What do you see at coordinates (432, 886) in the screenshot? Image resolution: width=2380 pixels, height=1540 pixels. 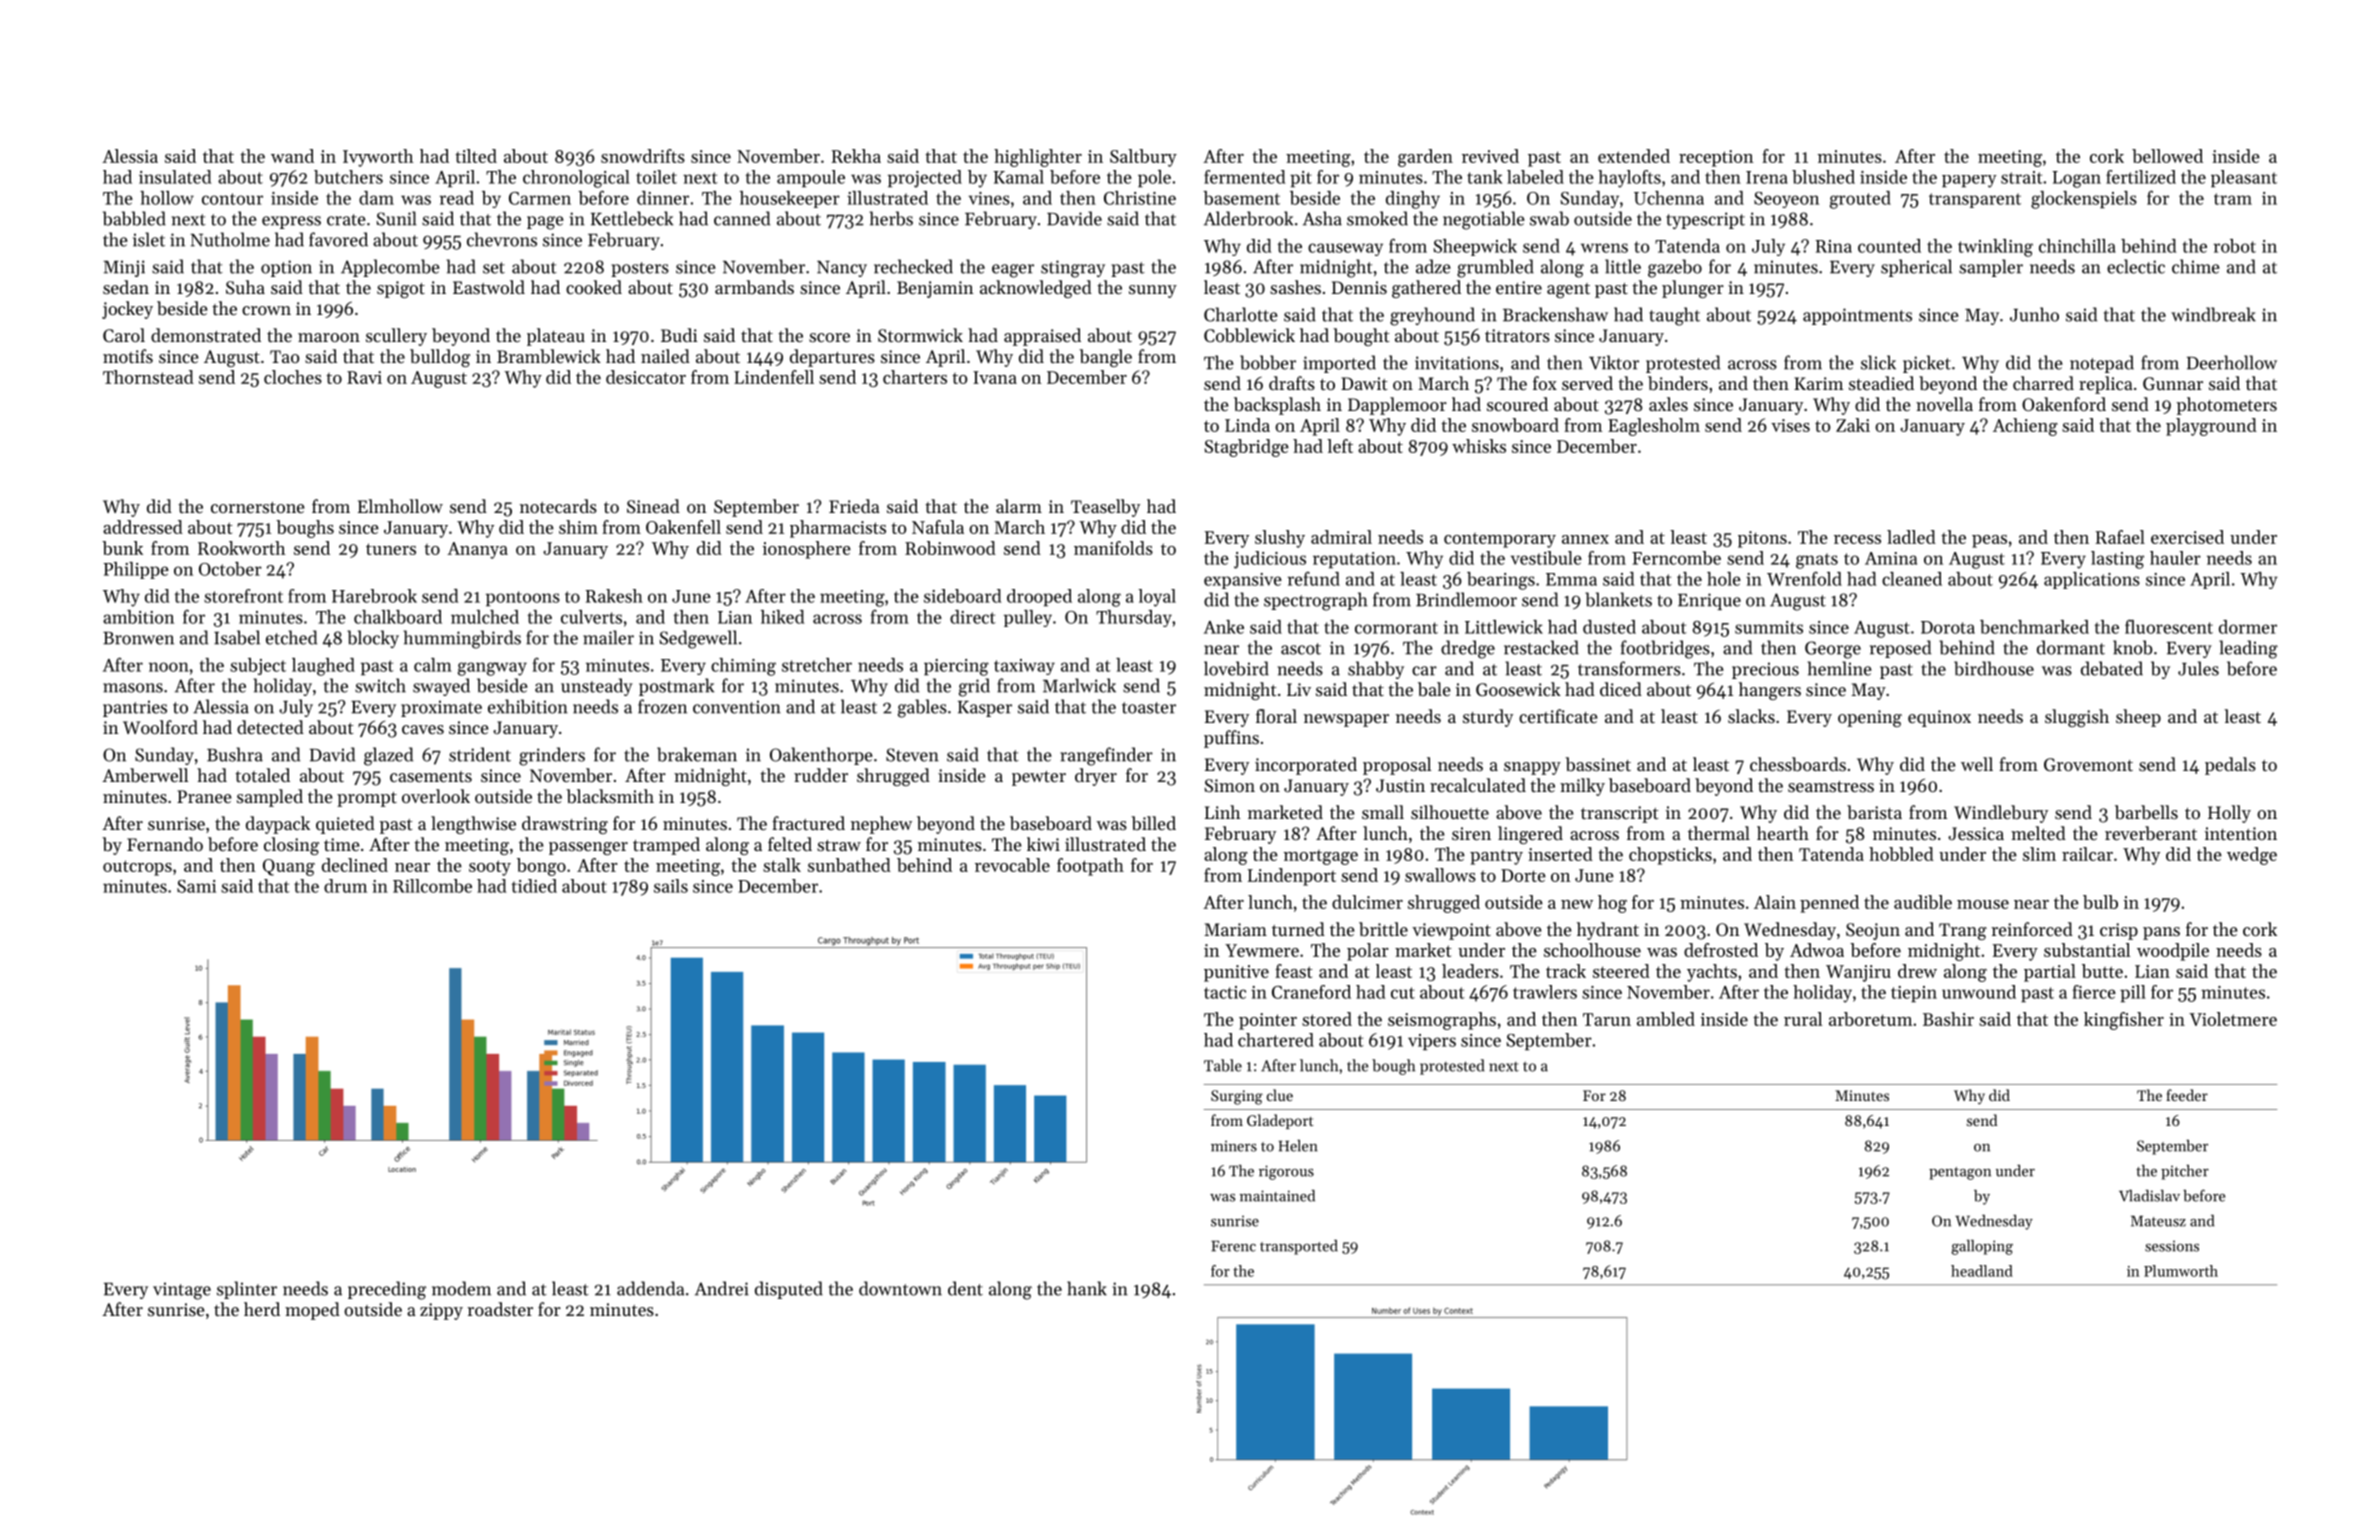 I see `Rillcombe` at bounding box center [432, 886].
